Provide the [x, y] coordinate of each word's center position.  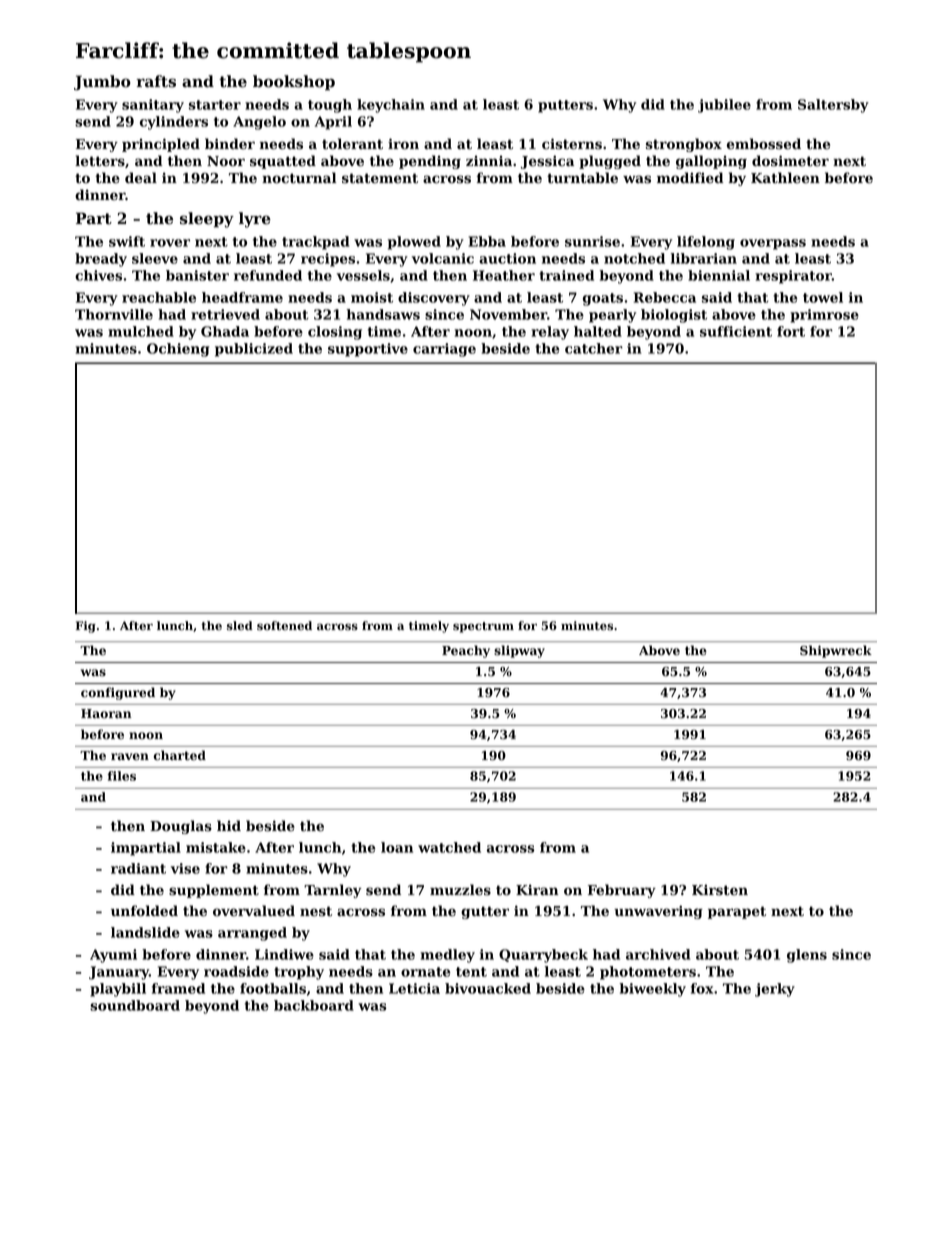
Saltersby [833, 106]
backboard [314, 1005]
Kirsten [720, 890]
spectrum [483, 627]
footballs [273, 988]
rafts [156, 81]
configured [118, 693]
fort [791, 331]
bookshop [294, 83]
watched [449, 847]
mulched [141, 331]
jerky [775, 990]
